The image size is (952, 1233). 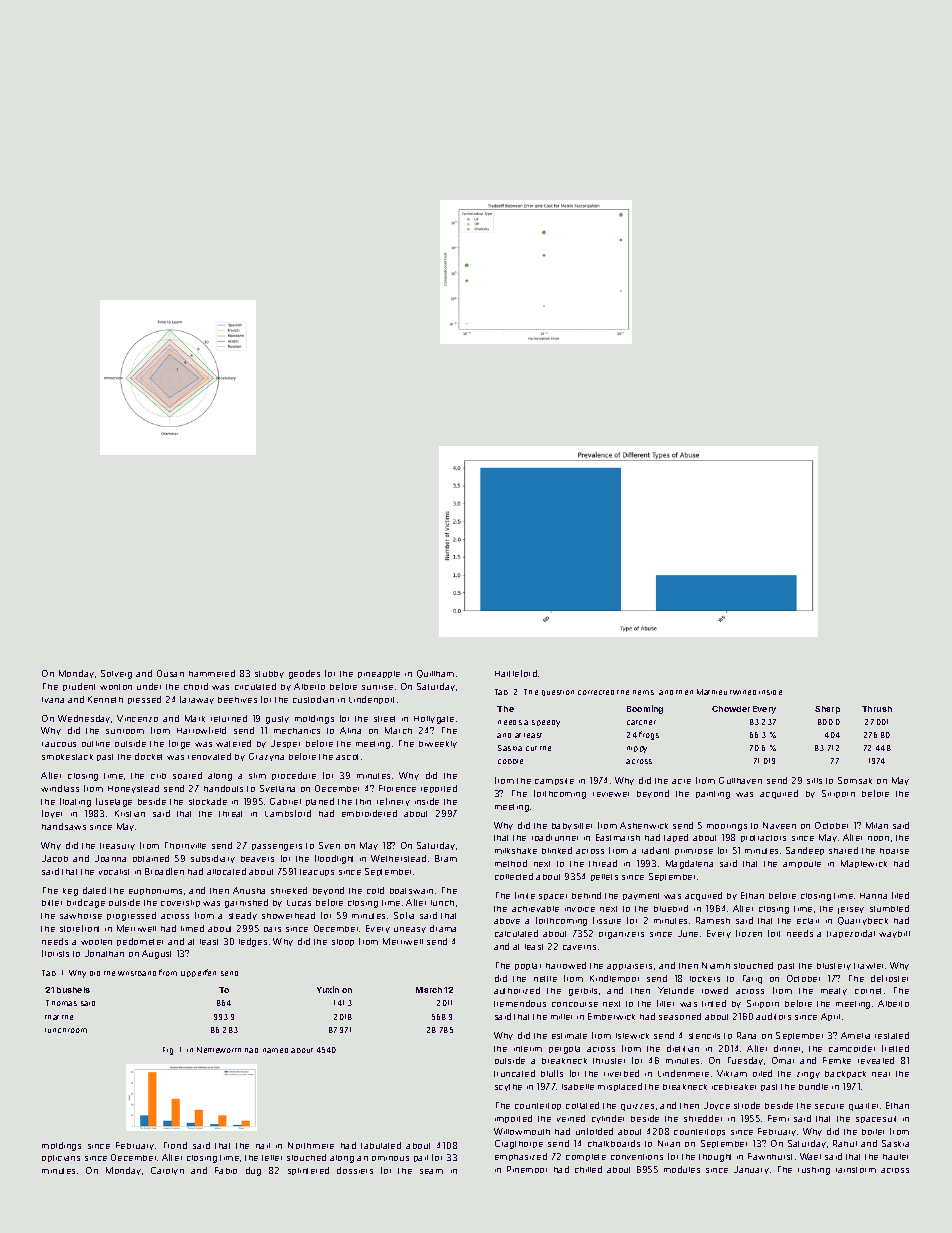 What do you see at coordinates (827, 710) in the document?
I see `Sharp` at bounding box center [827, 710].
